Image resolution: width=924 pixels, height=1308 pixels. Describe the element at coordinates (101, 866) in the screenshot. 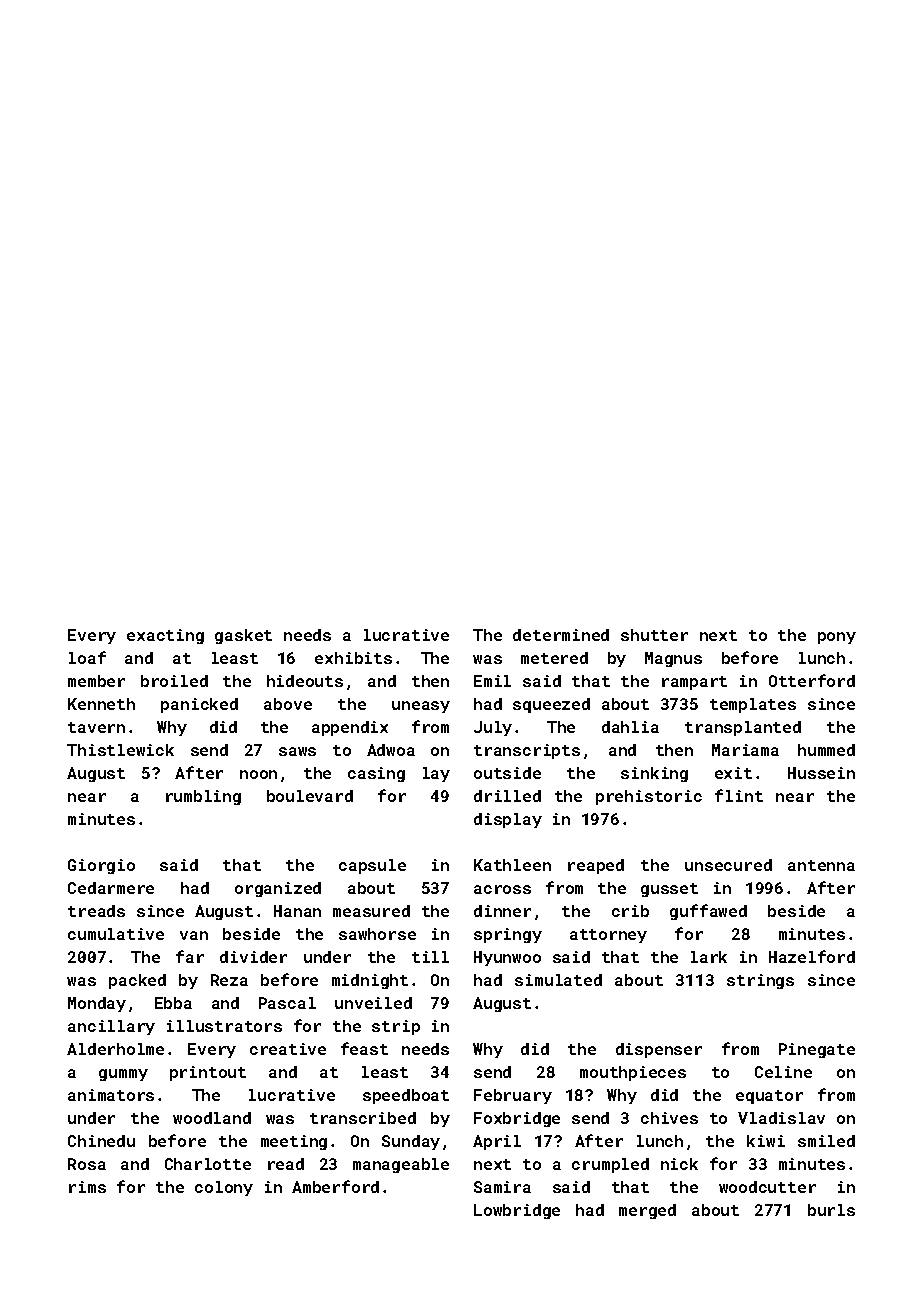

I see `Giorgio` at that location.
